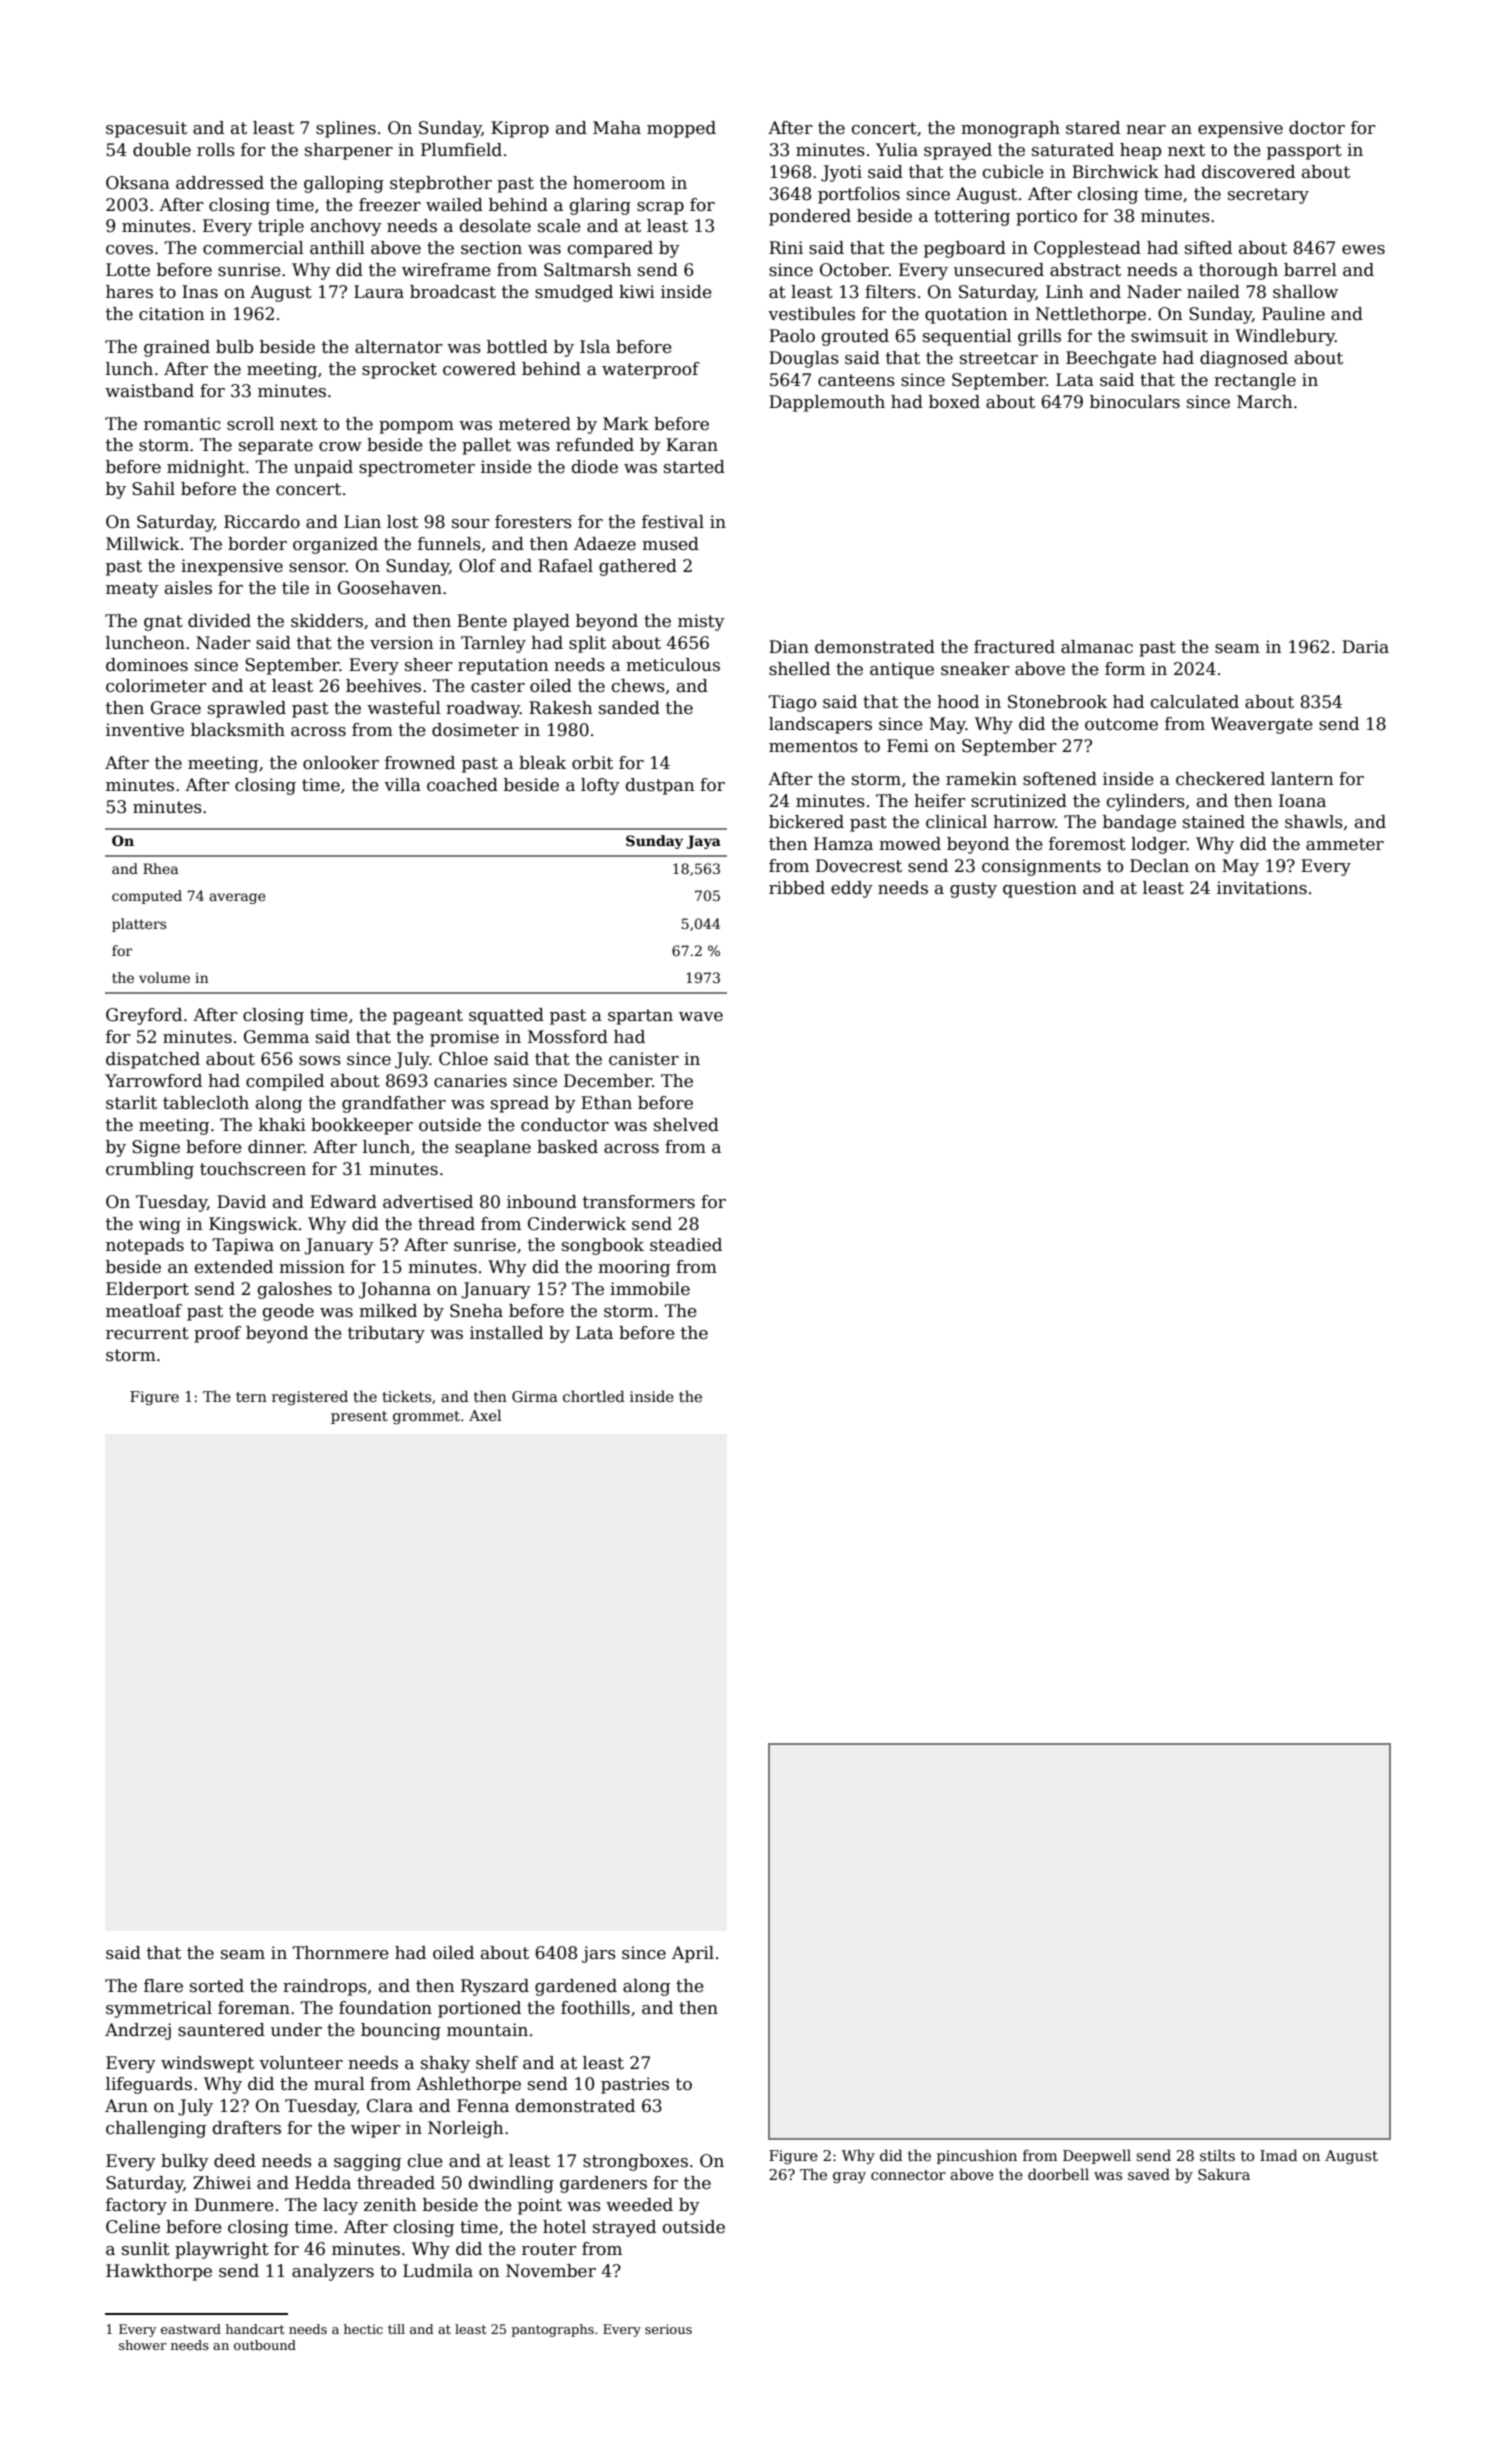 The image size is (1496, 2464). What do you see at coordinates (206, 1103) in the screenshot?
I see `tablecloth` at bounding box center [206, 1103].
